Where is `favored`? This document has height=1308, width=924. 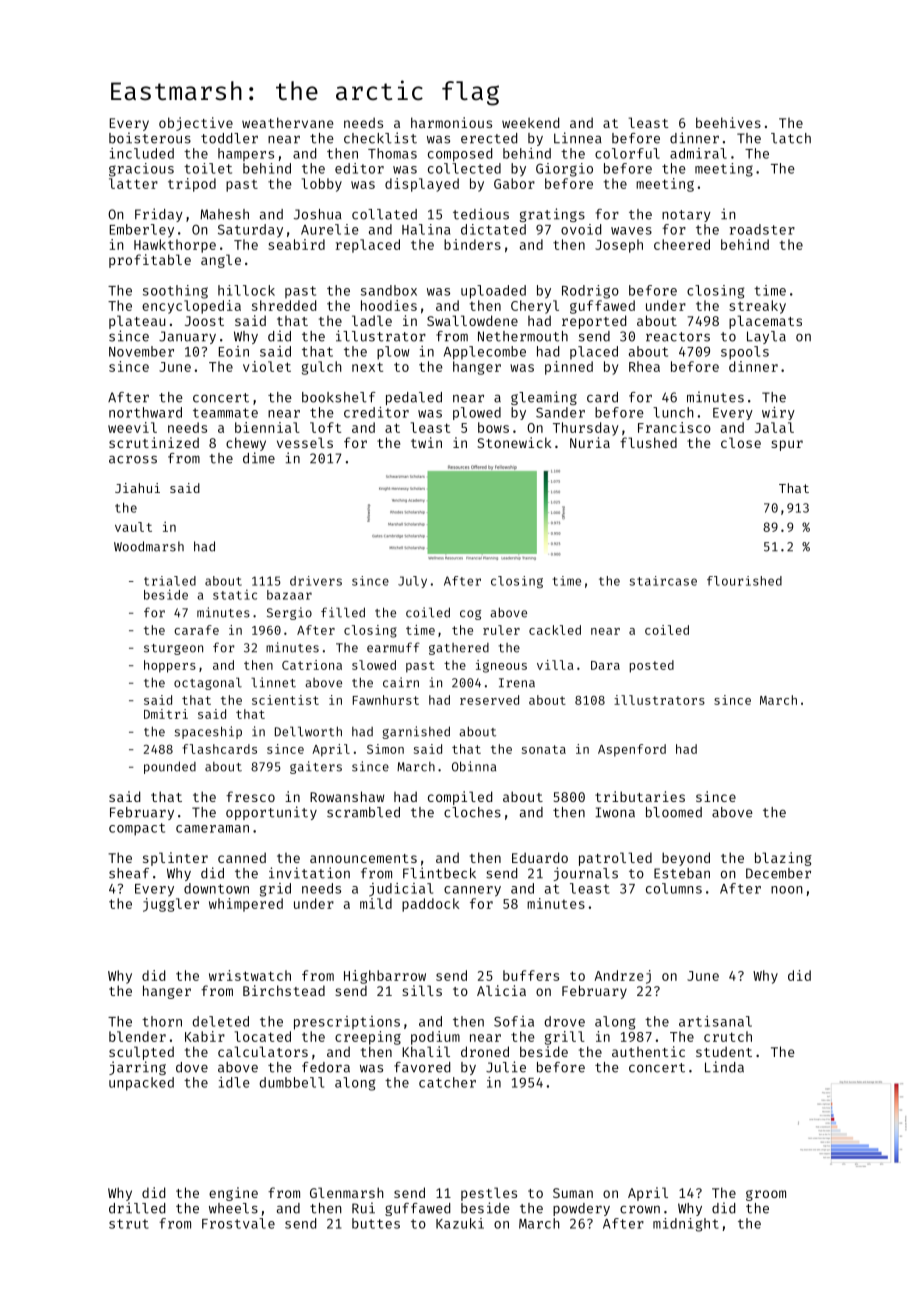
favored is located at coordinates (422, 1067).
